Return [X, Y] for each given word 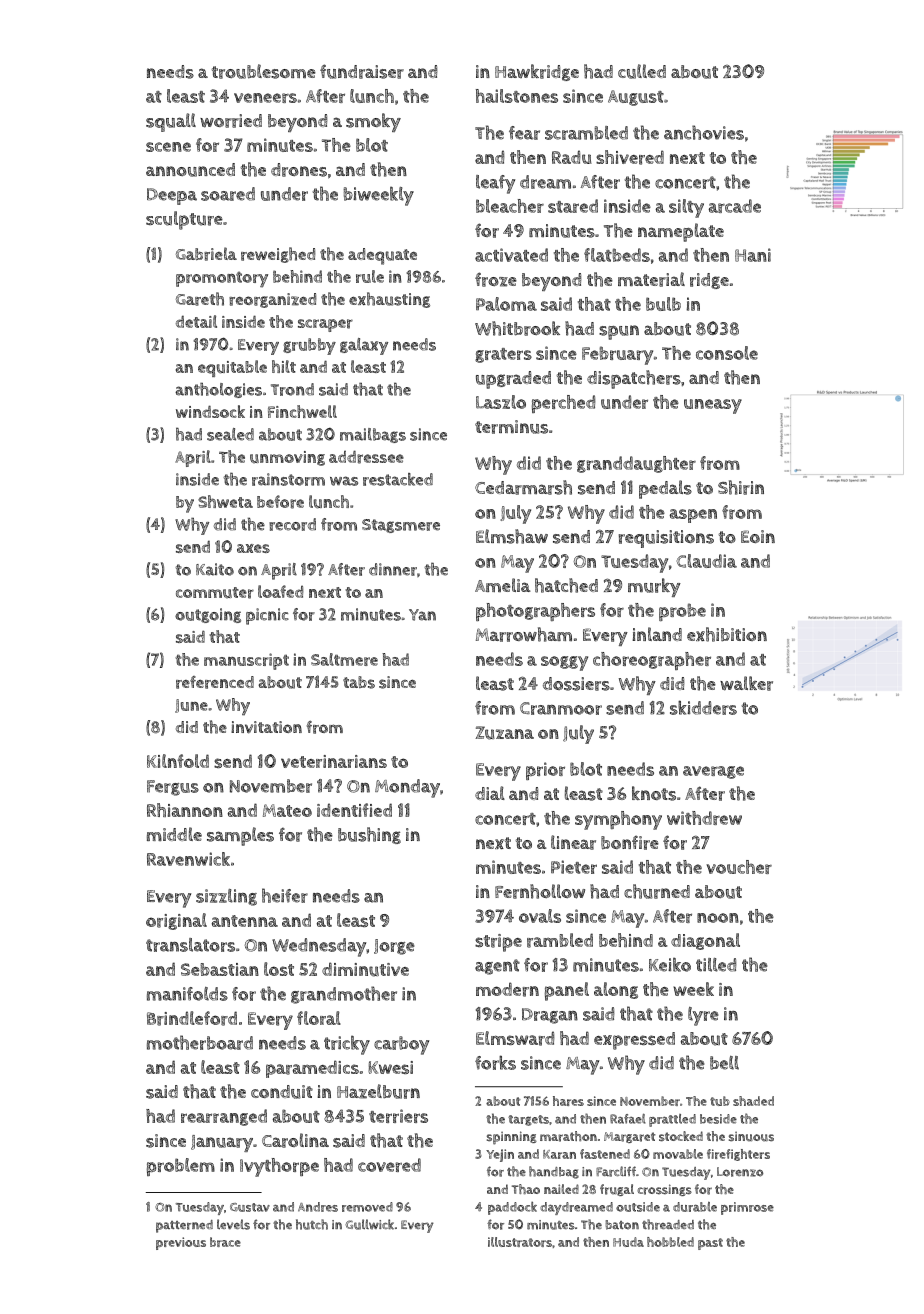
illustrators [520, 1242]
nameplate [681, 232]
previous [181, 1243]
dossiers [576, 684]
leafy [495, 184]
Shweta [225, 501]
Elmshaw [512, 536]
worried [231, 121]
